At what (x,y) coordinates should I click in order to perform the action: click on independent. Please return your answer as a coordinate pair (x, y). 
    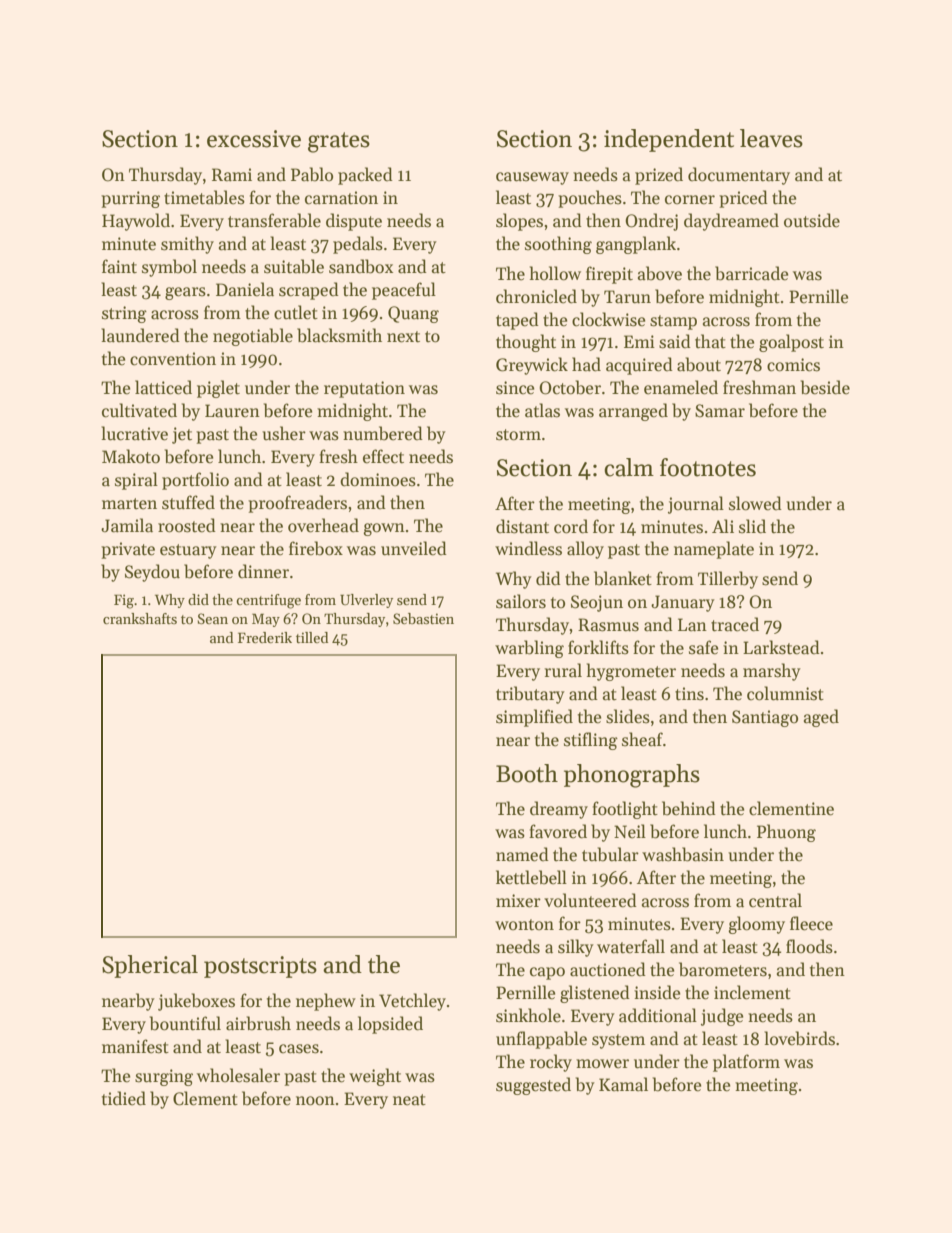
    Looking at the image, I should click on (669, 140).
